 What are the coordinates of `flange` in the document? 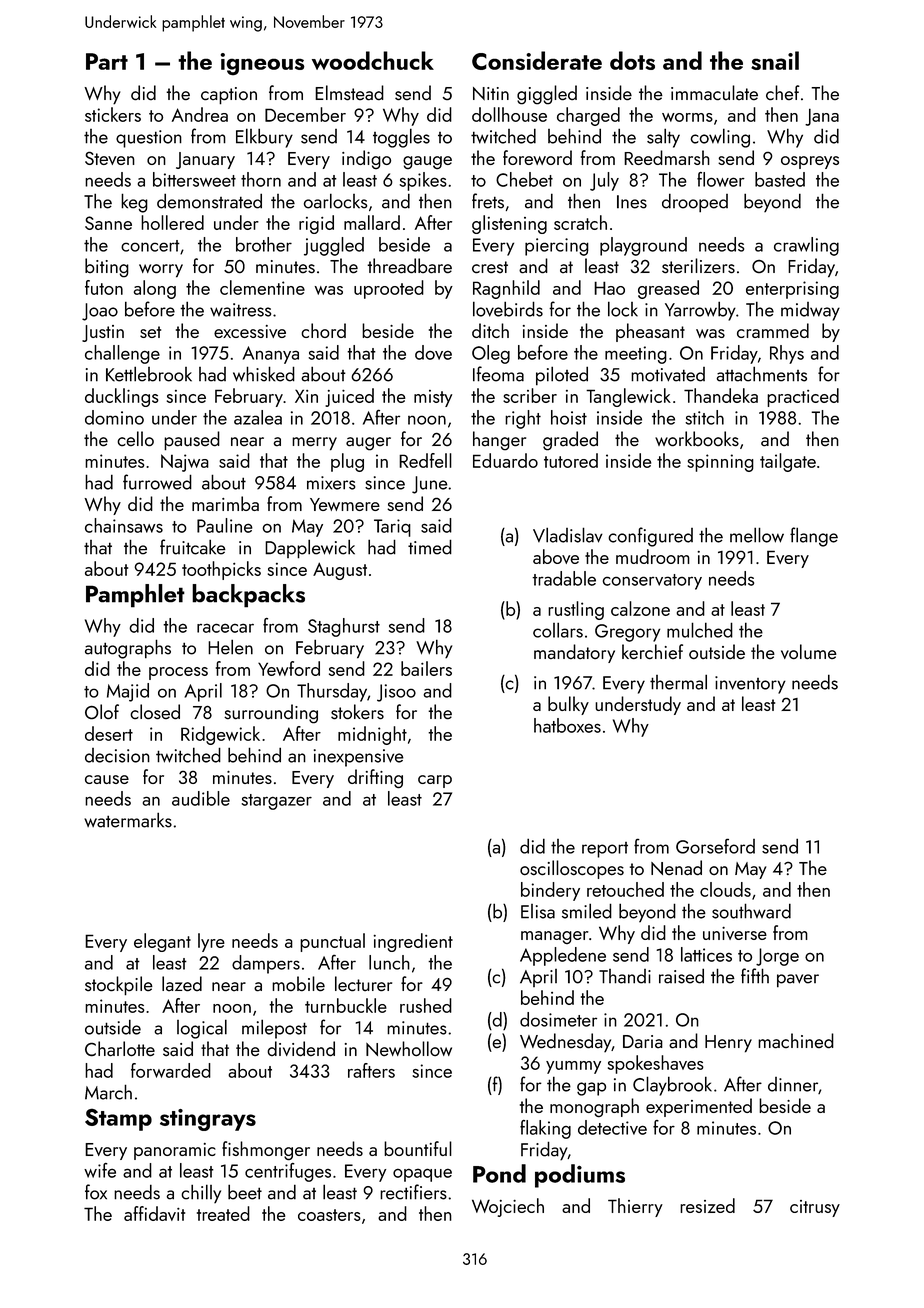 It's located at (814, 537).
